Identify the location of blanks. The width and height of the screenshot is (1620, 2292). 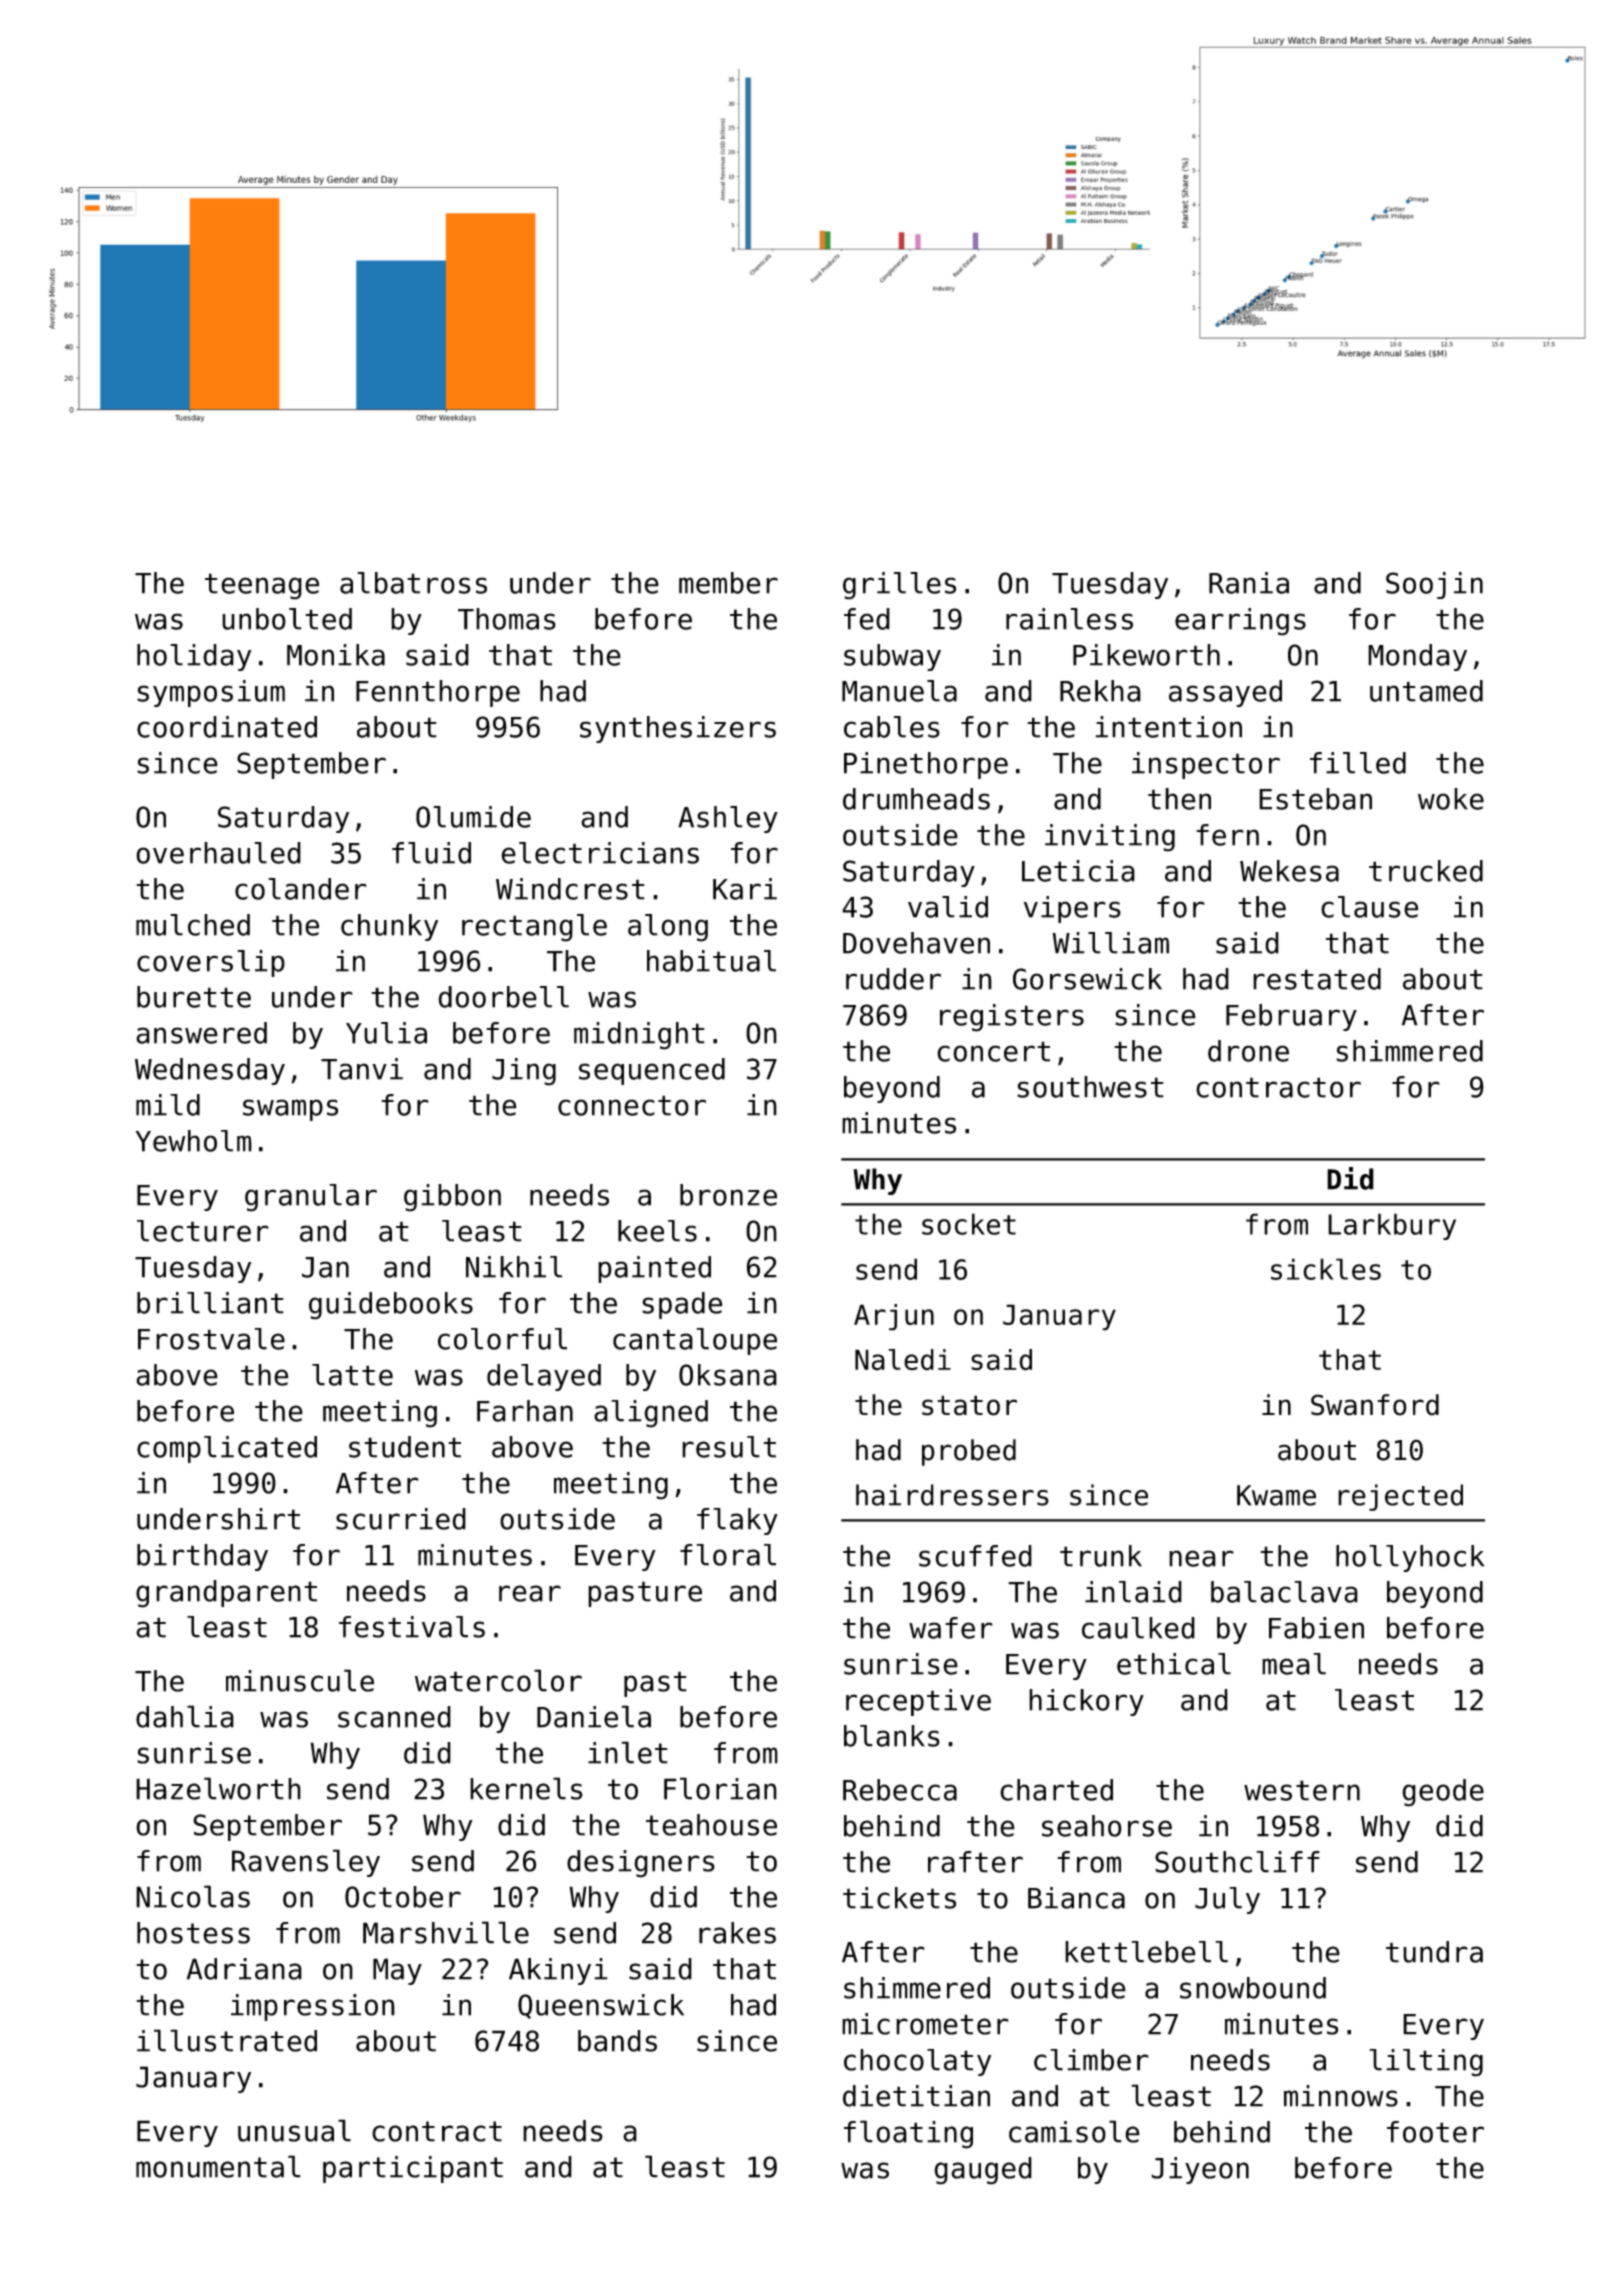
(892, 1736).
